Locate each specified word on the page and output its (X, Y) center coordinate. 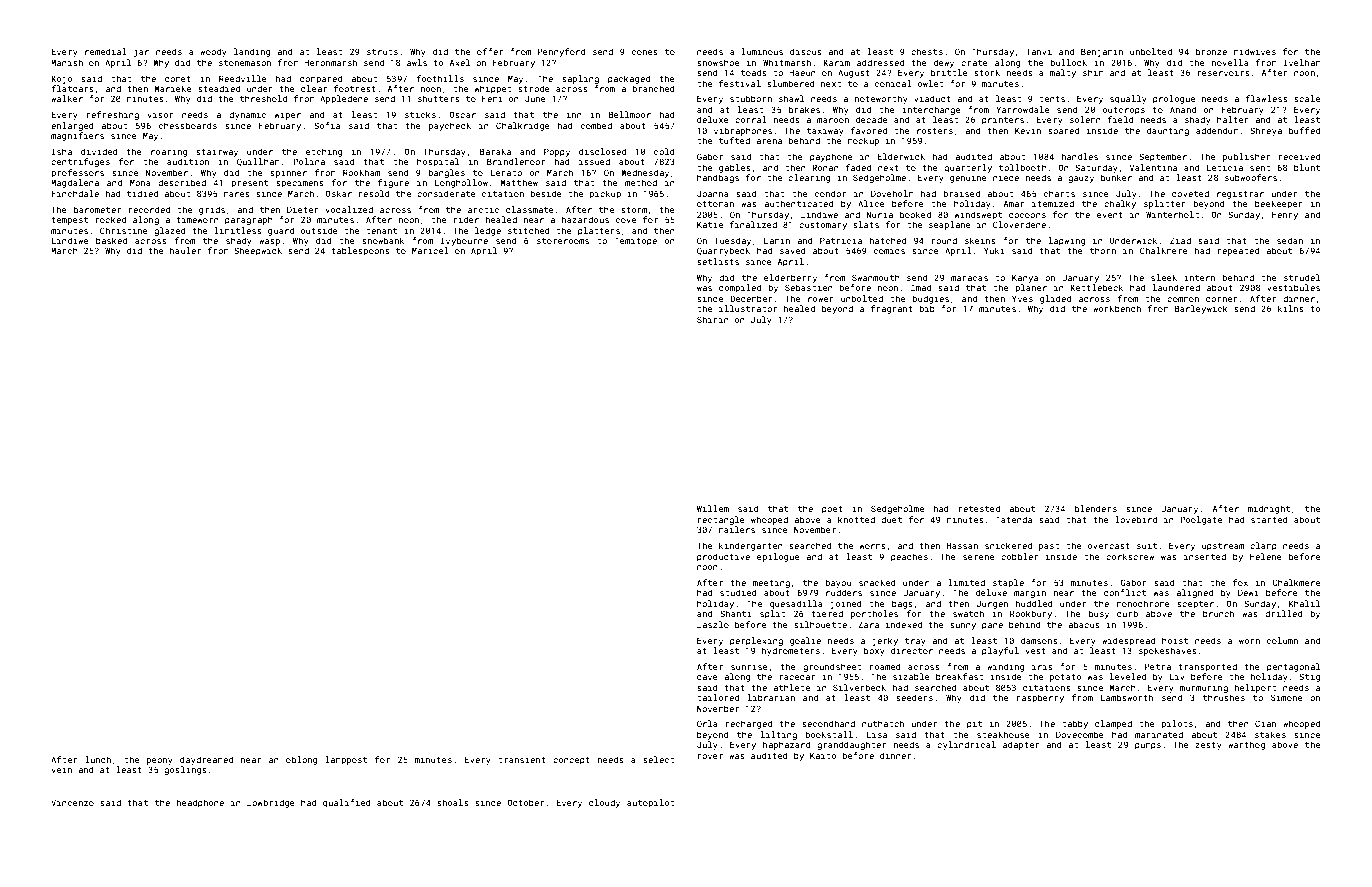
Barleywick (1201, 309)
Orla (707, 723)
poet (832, 510)
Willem (713, 508)
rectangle (721, 520)
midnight (1269, 509)
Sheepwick (258, 251)
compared (321, 79)
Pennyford (561, 52)
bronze (1211, 51)
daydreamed (206, 760)
